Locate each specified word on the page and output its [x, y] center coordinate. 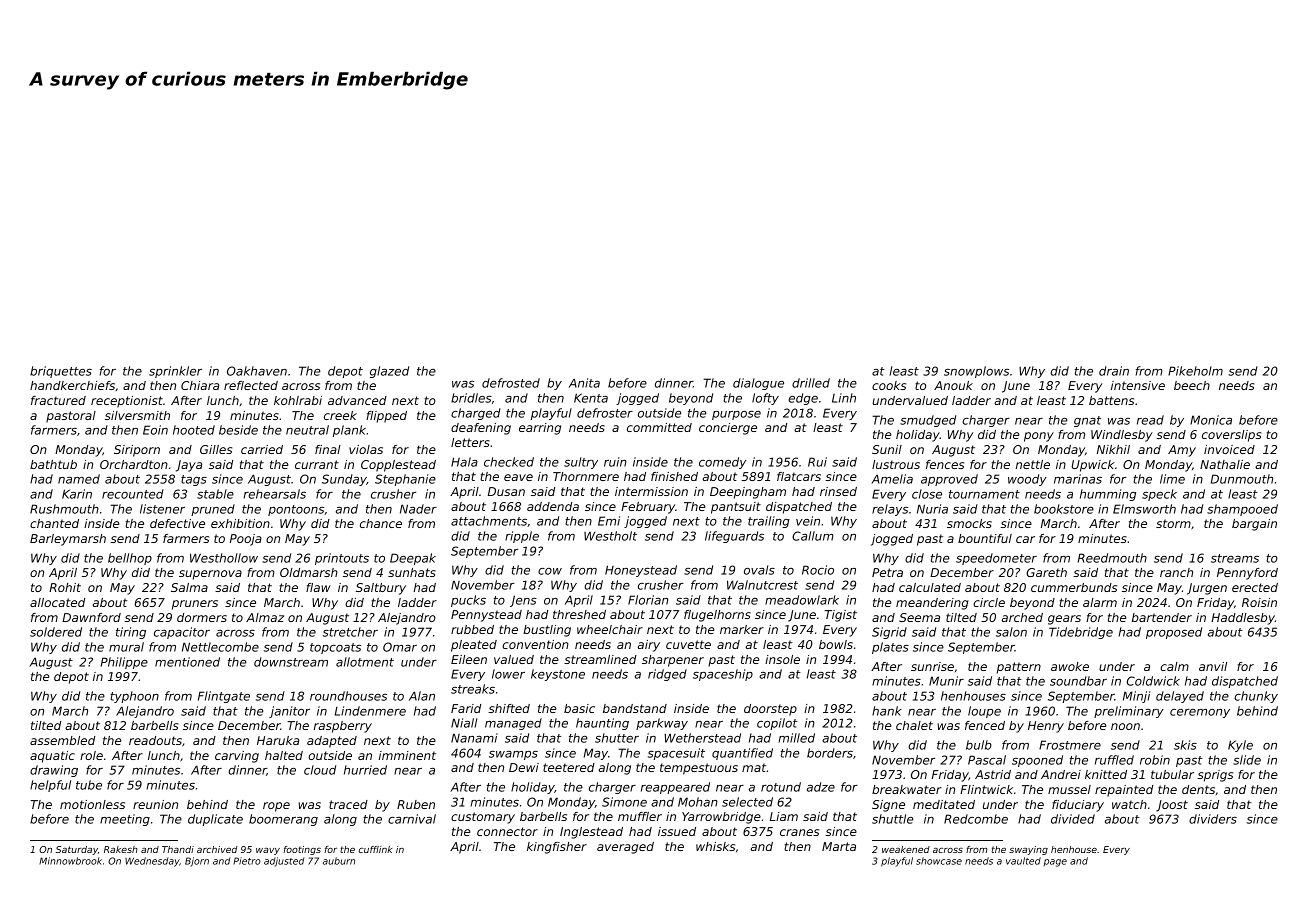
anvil [1213, 666]
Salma [189, 587]
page [1055, 863]
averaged [625, 848]
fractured [58, 400]
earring [540, 429]
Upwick [1092, 466]
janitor [289, 712]
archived [217, 849]
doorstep [770, 710]
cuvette [688, 644]
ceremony [1200, 713]
